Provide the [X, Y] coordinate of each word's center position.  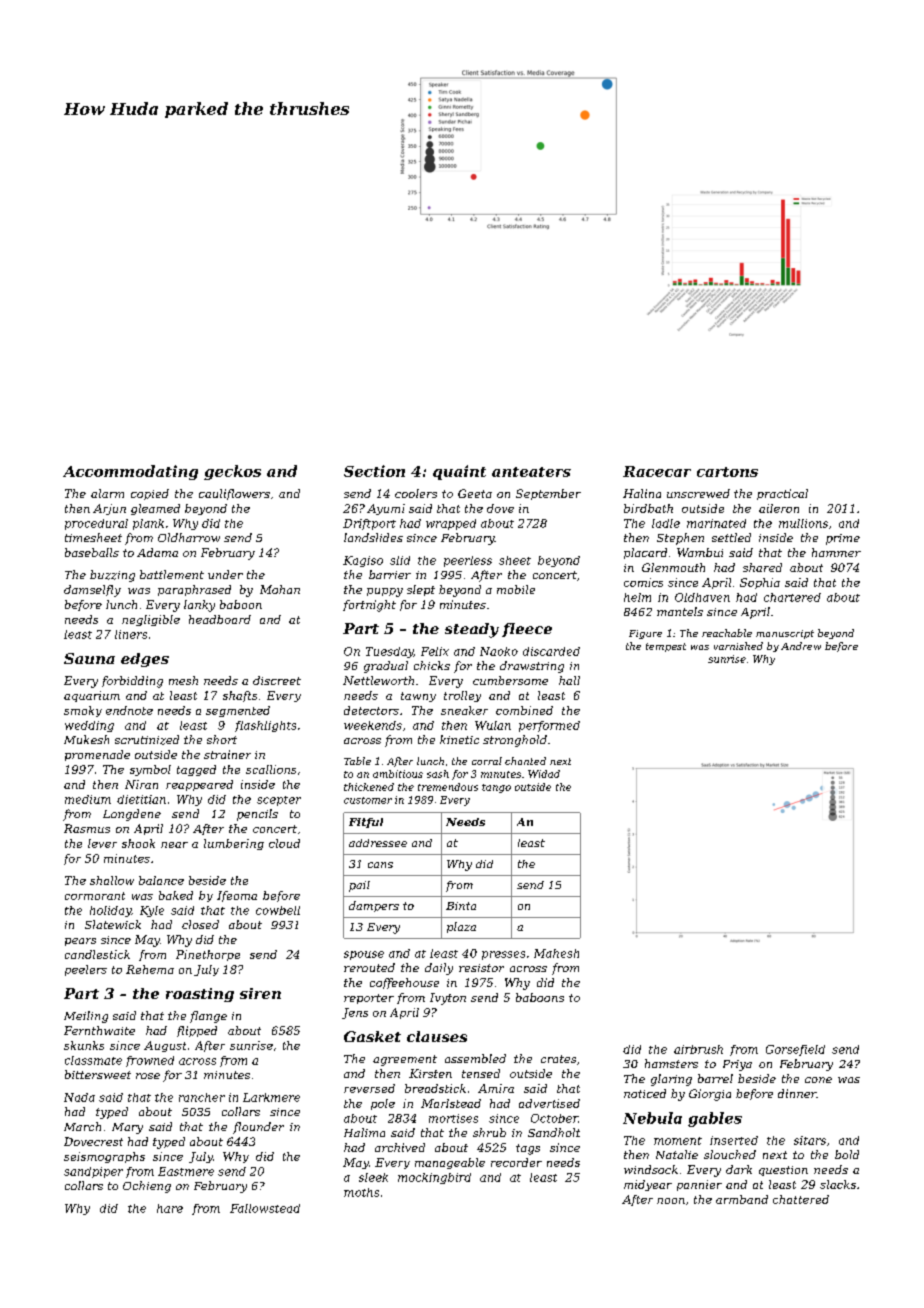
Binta [461, 906]
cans [380, 865]
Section [374, 471]
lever [102, 843]
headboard [220, 619]
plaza [461, 927]
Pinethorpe [208, 955]
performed [549, 726]
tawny [418, 697]
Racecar [657, 471]
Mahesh [556, 953]
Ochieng [147, 1187]
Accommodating [130, 472]
